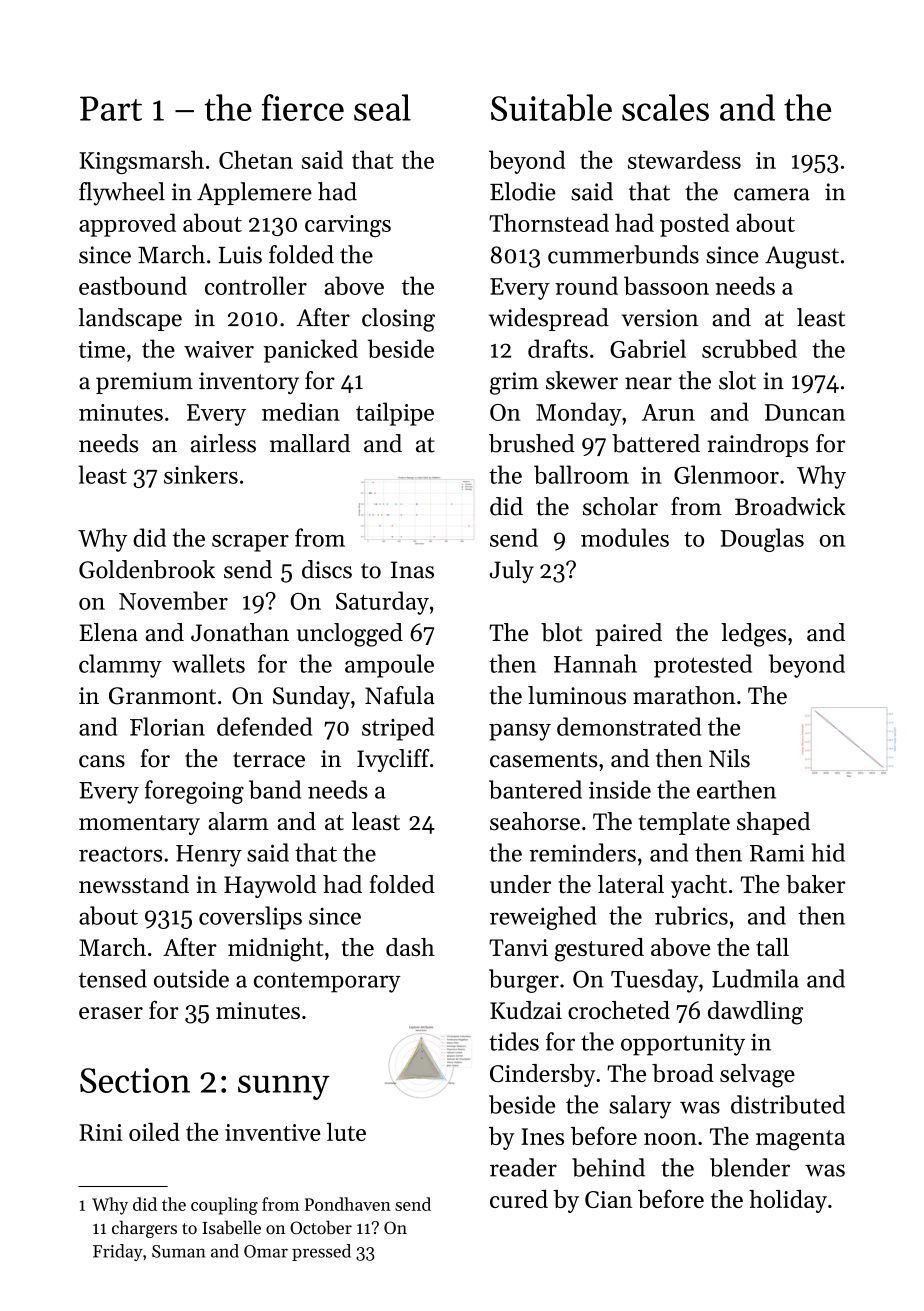 The height and width of the document is (1311, 924). Describe the element at coordinates (757, 1076) in the document. I see `selvage` at that location.
